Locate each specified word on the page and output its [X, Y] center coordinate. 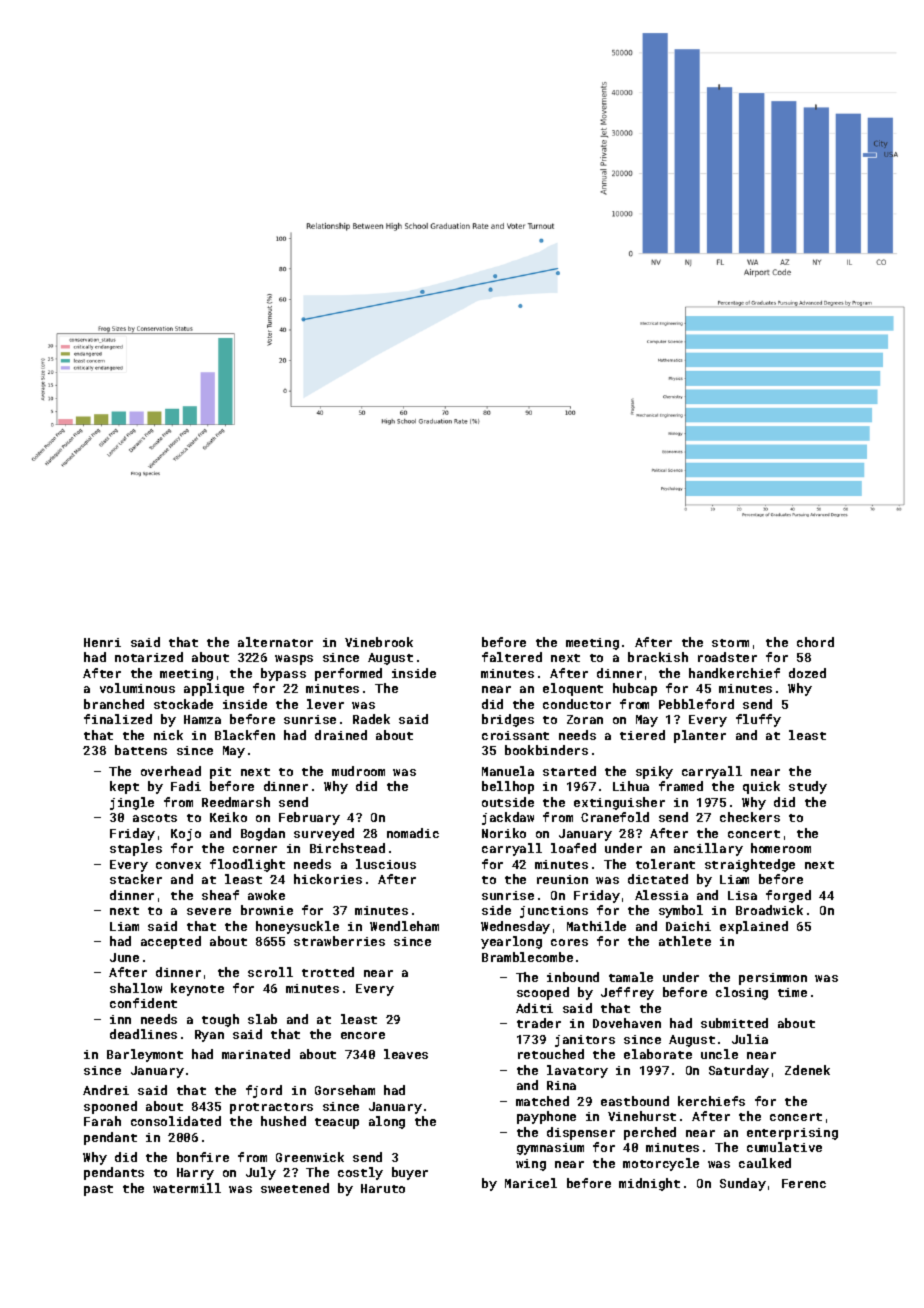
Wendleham [404, 926]
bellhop [508, 787]
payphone [546, 1117]
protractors [271, 1108]
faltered [512, 657]
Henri [102, 642]
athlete [685, 941]
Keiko [228, 817]
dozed [807, 673]
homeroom [781, 848]
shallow [136, 988]
